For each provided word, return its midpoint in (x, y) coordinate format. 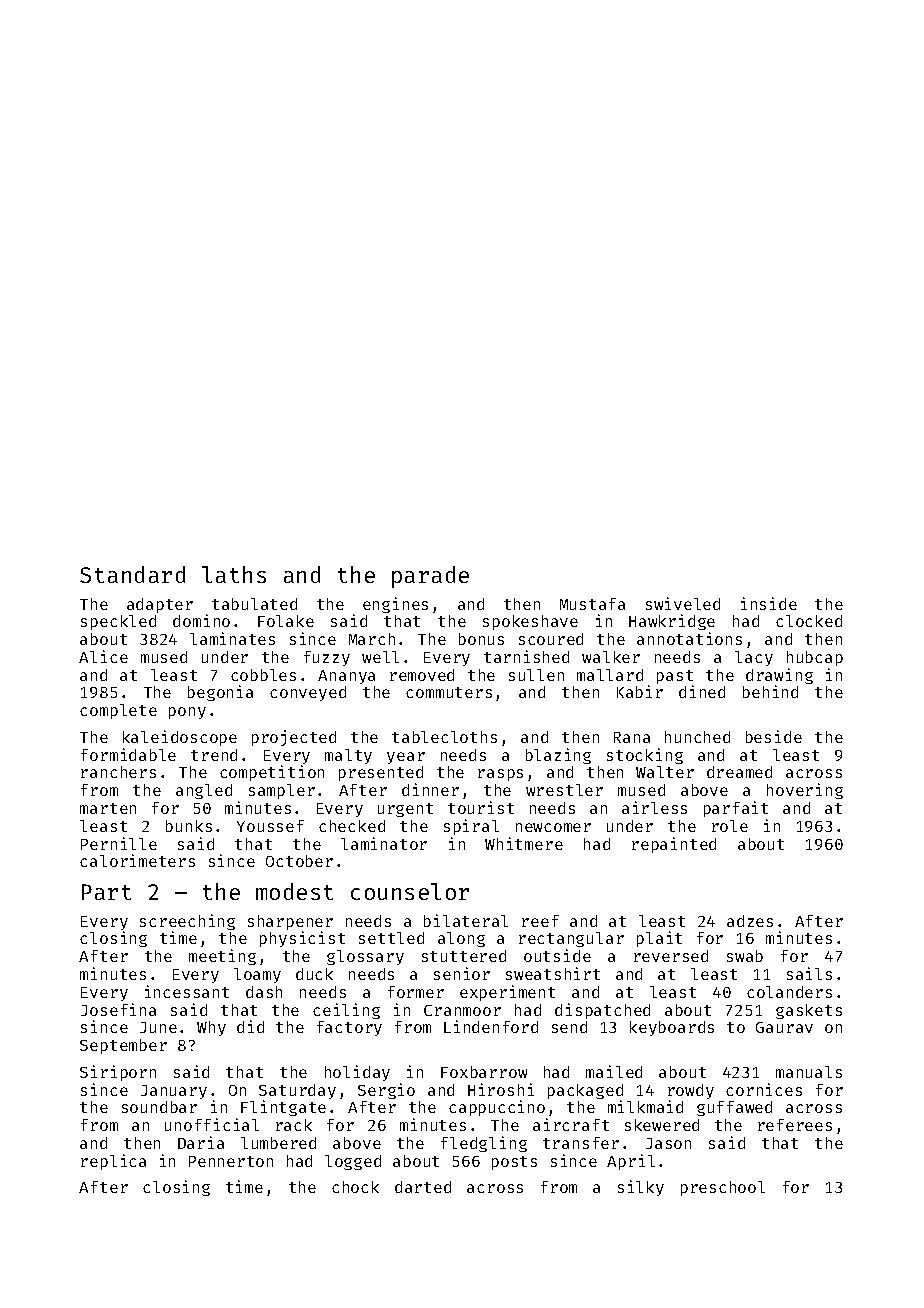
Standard (132, 574)
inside (769, 603)
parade (430, 577)
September (123, 1046)
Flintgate (283, 1108)
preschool (723, 1188)
